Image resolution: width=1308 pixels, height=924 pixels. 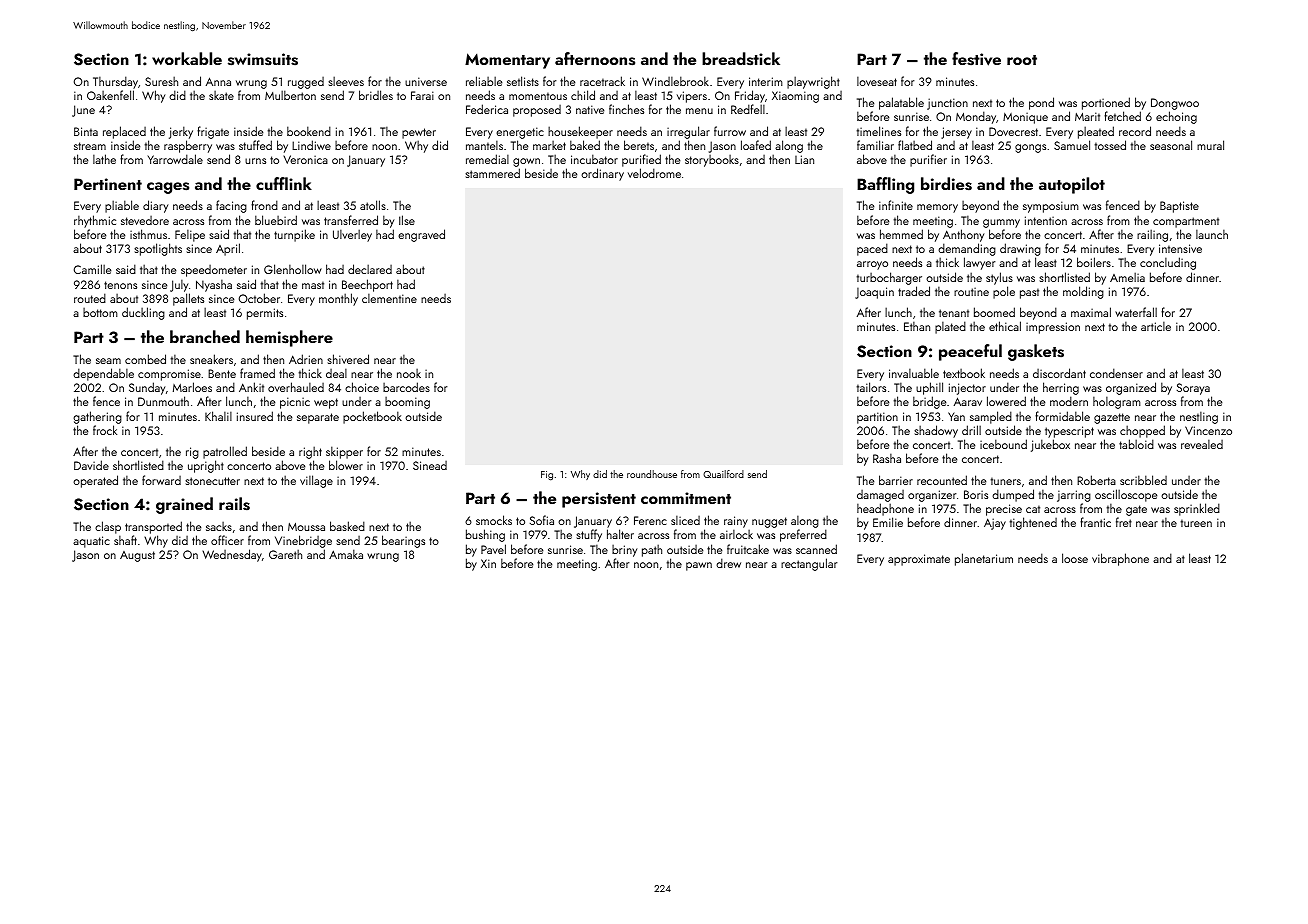 What do you see at coordinates (885, 185) in the screenshot?
I see `Baffling` at bounding box center [885, 185].
